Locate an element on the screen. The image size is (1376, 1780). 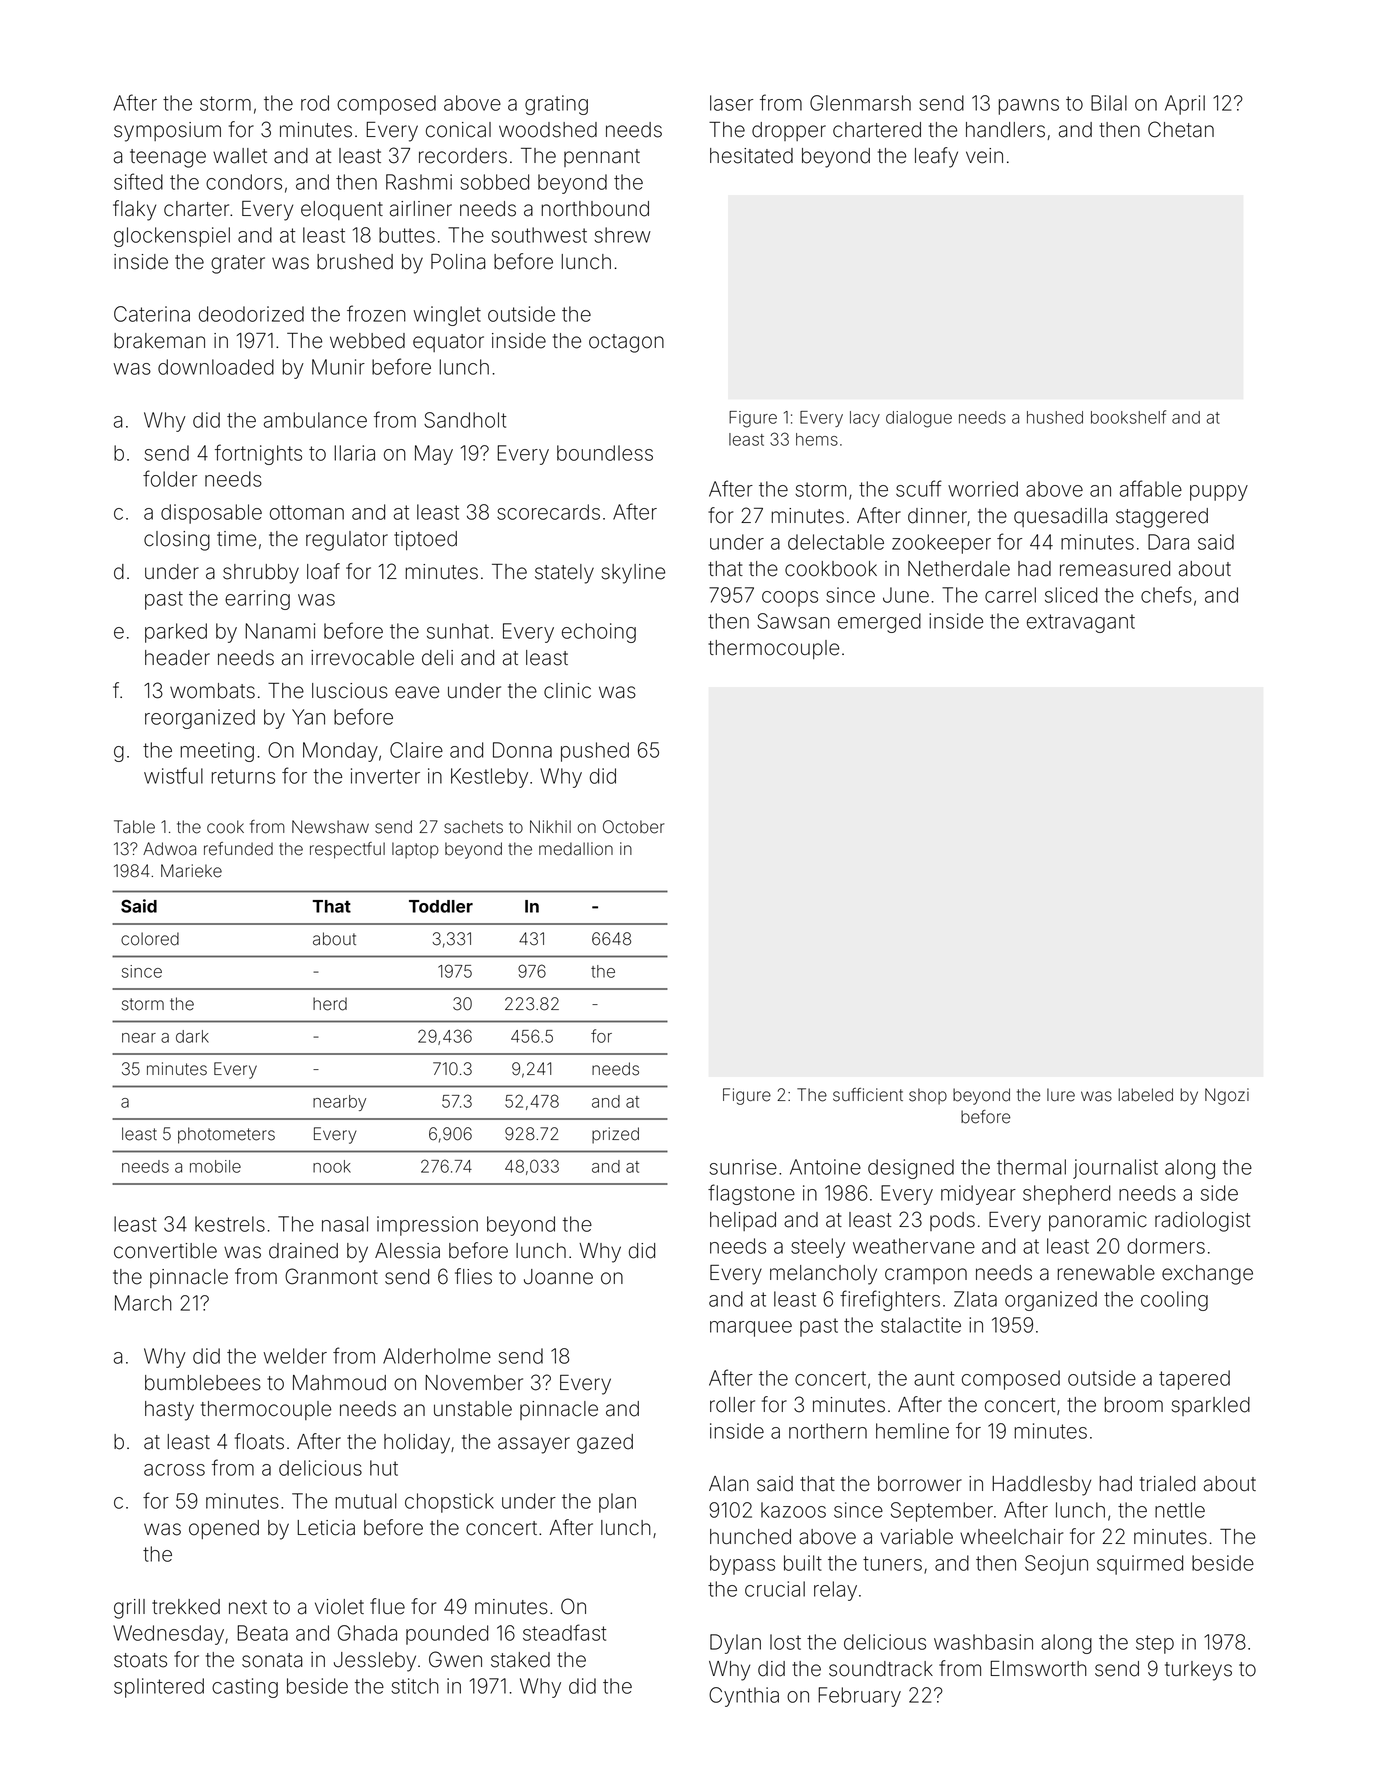
April is located at coordinates (1185, 105).
